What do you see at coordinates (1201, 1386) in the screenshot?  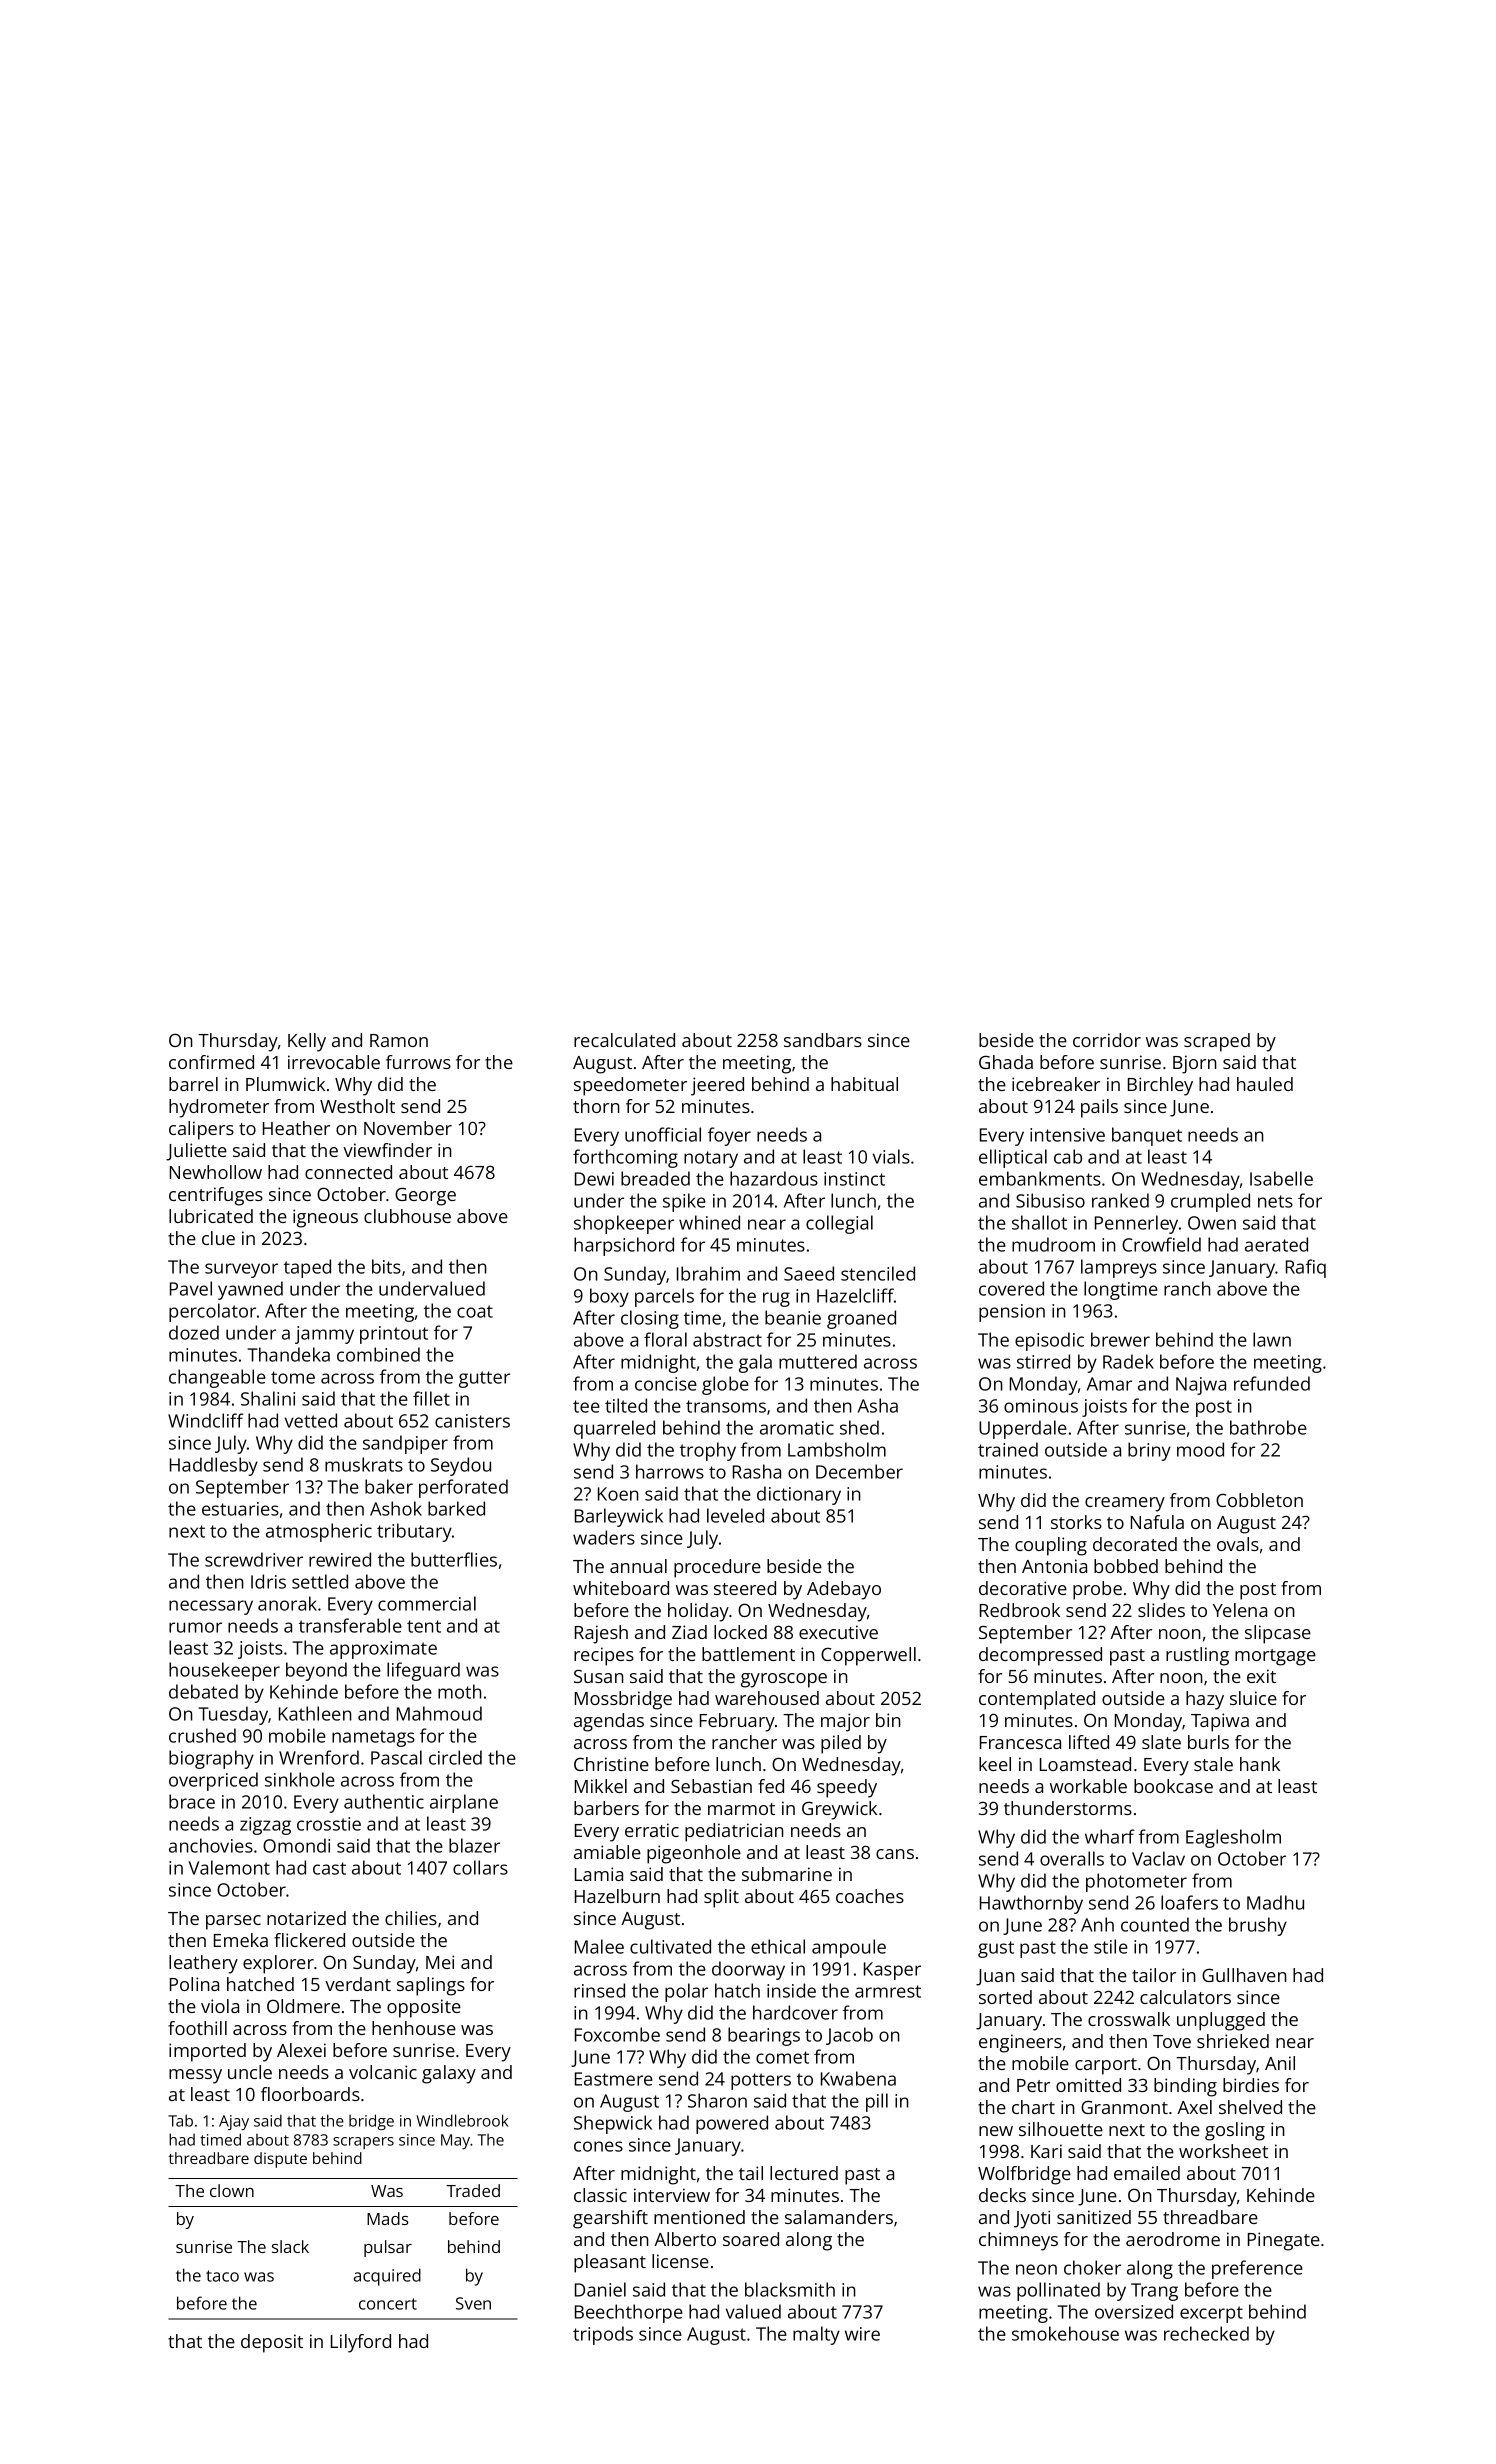 I see `Najwa` at bounding box center [1201, 1386].
